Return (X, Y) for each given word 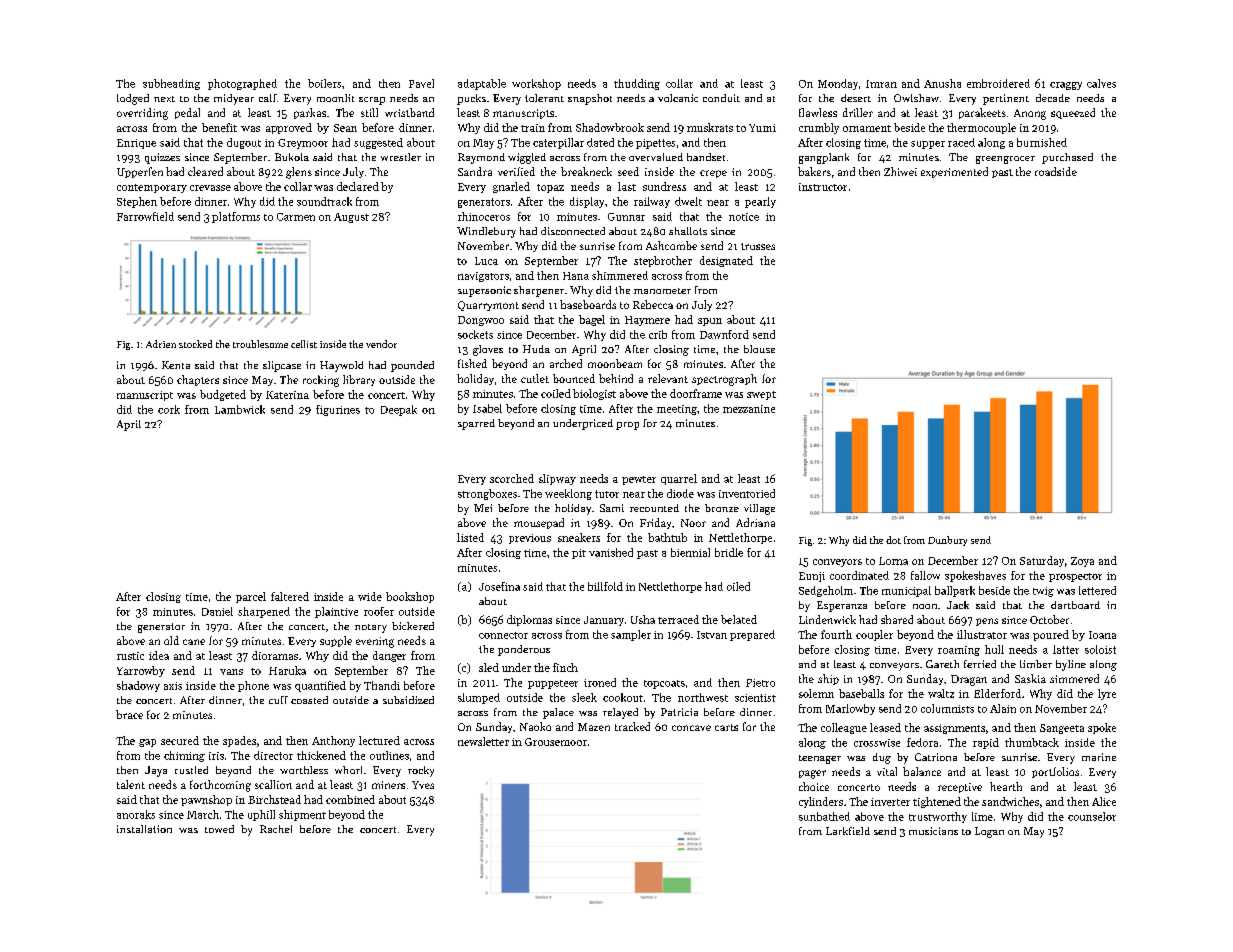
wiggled (527, 158)
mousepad (539, 523)
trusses (758, 246)
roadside (1056, 171)
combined (350, 799)
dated (600, 142)
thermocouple (981, 128)
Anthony (333, 741)
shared (897, 619)
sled (489, 667)
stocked (195, 344)
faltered (290, 596)
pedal (187, 113)
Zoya (1082, 562)
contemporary (152, 188)
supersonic (484, 291)
